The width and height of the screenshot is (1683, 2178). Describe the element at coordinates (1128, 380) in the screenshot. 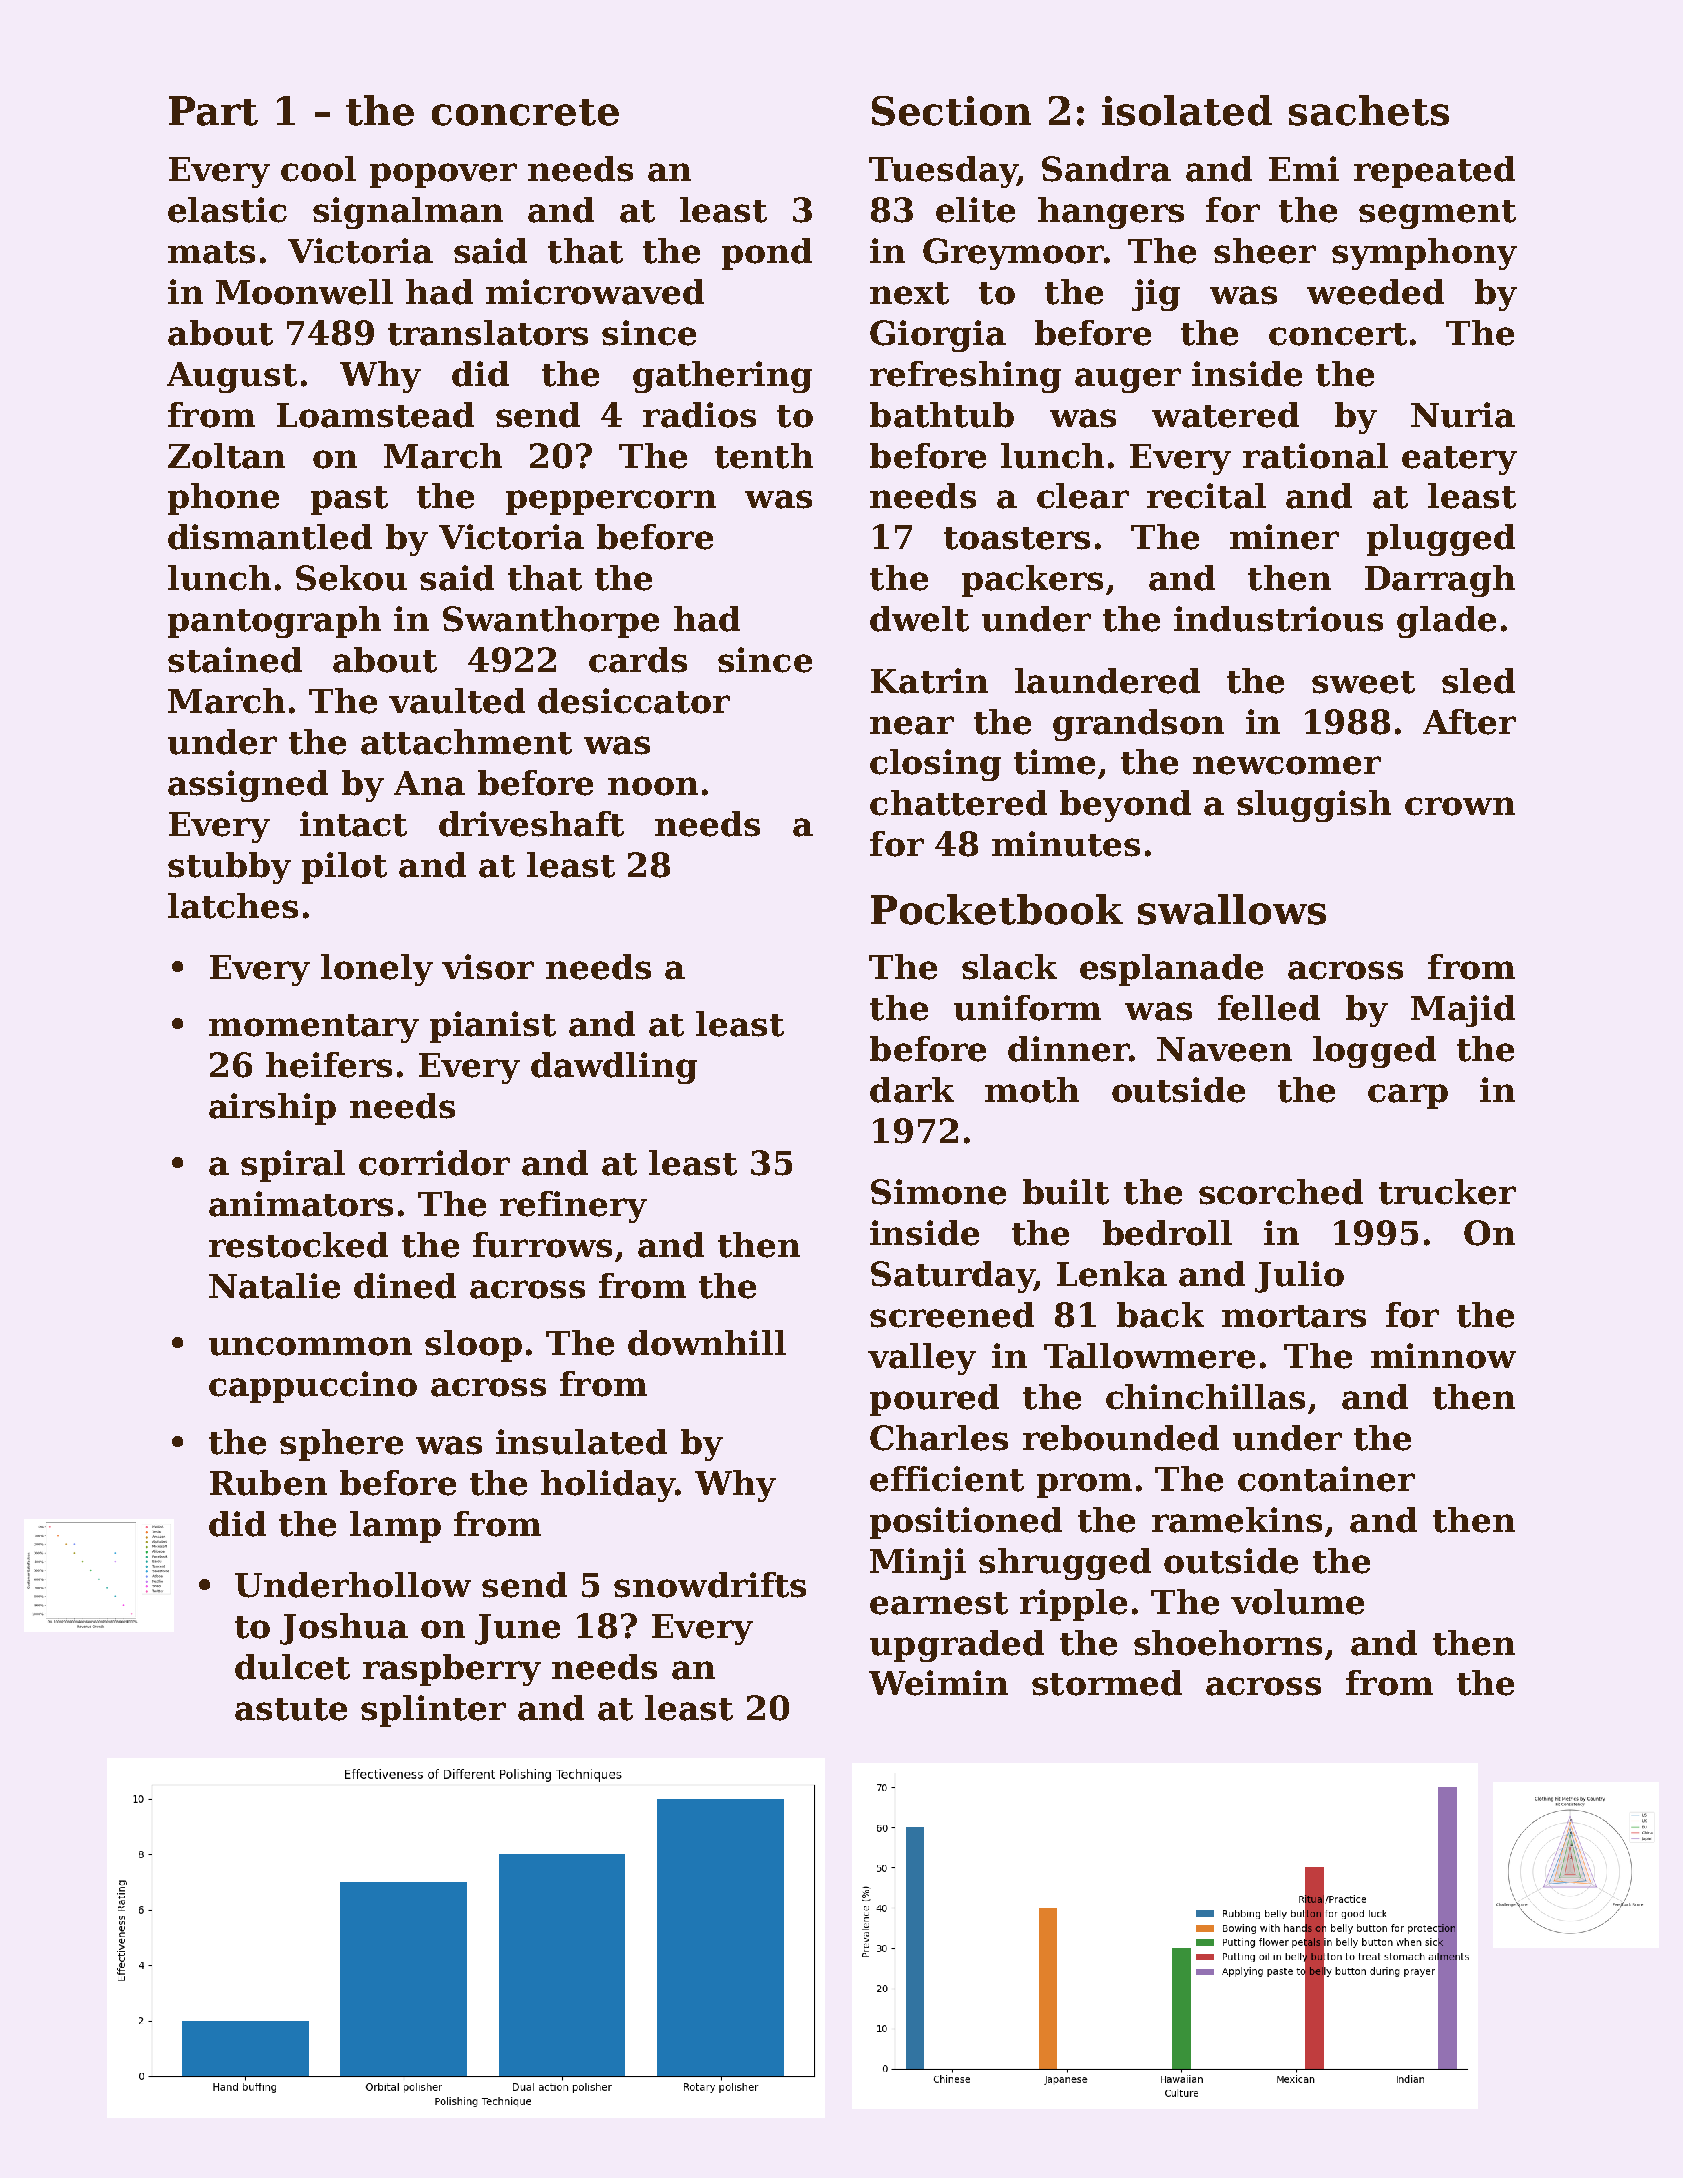

I see `auger` at that location.
